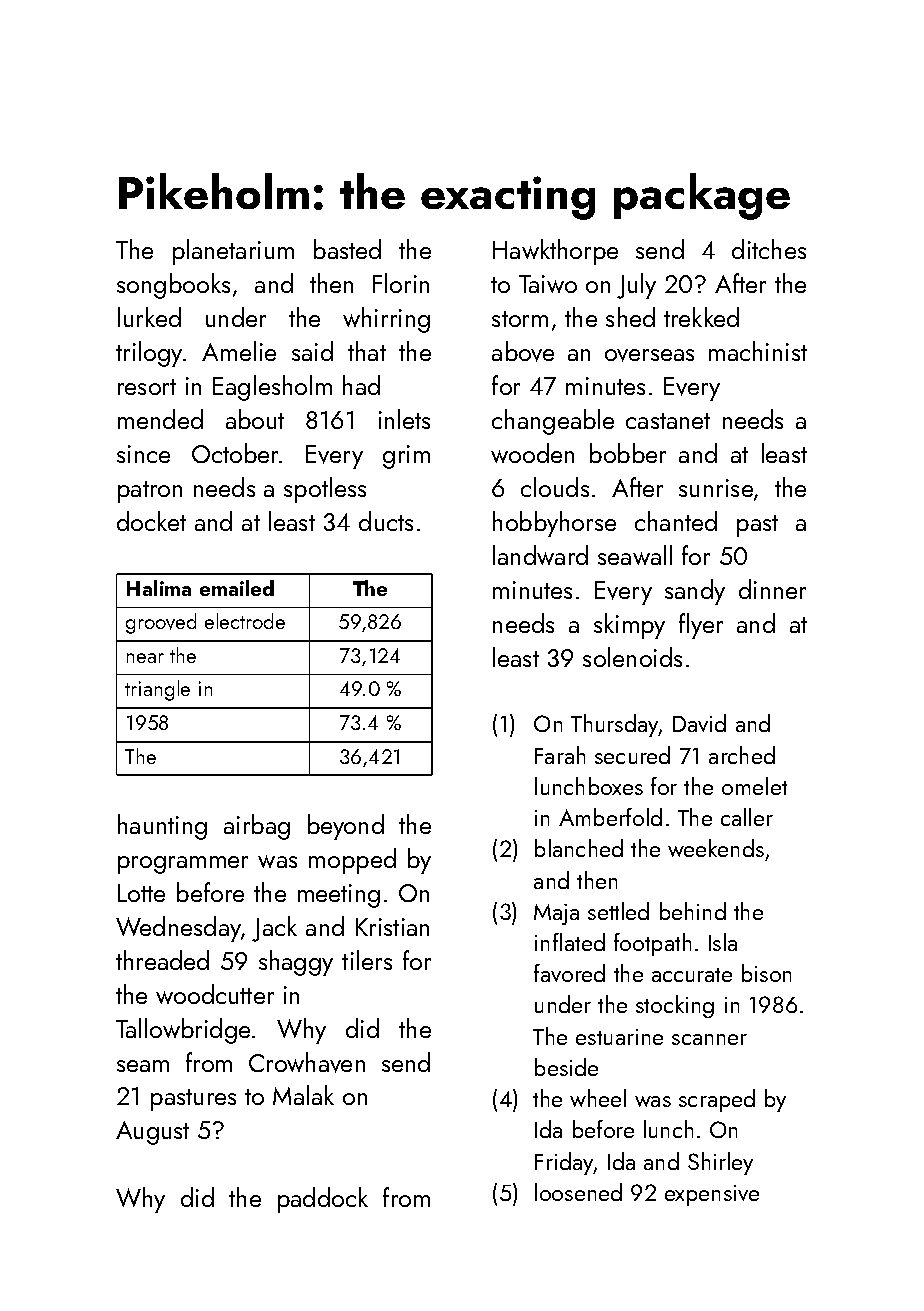  What do you see at coordinates (347, 249) in the screenshot?
I see `basted` at bounding box center [347, 249].
